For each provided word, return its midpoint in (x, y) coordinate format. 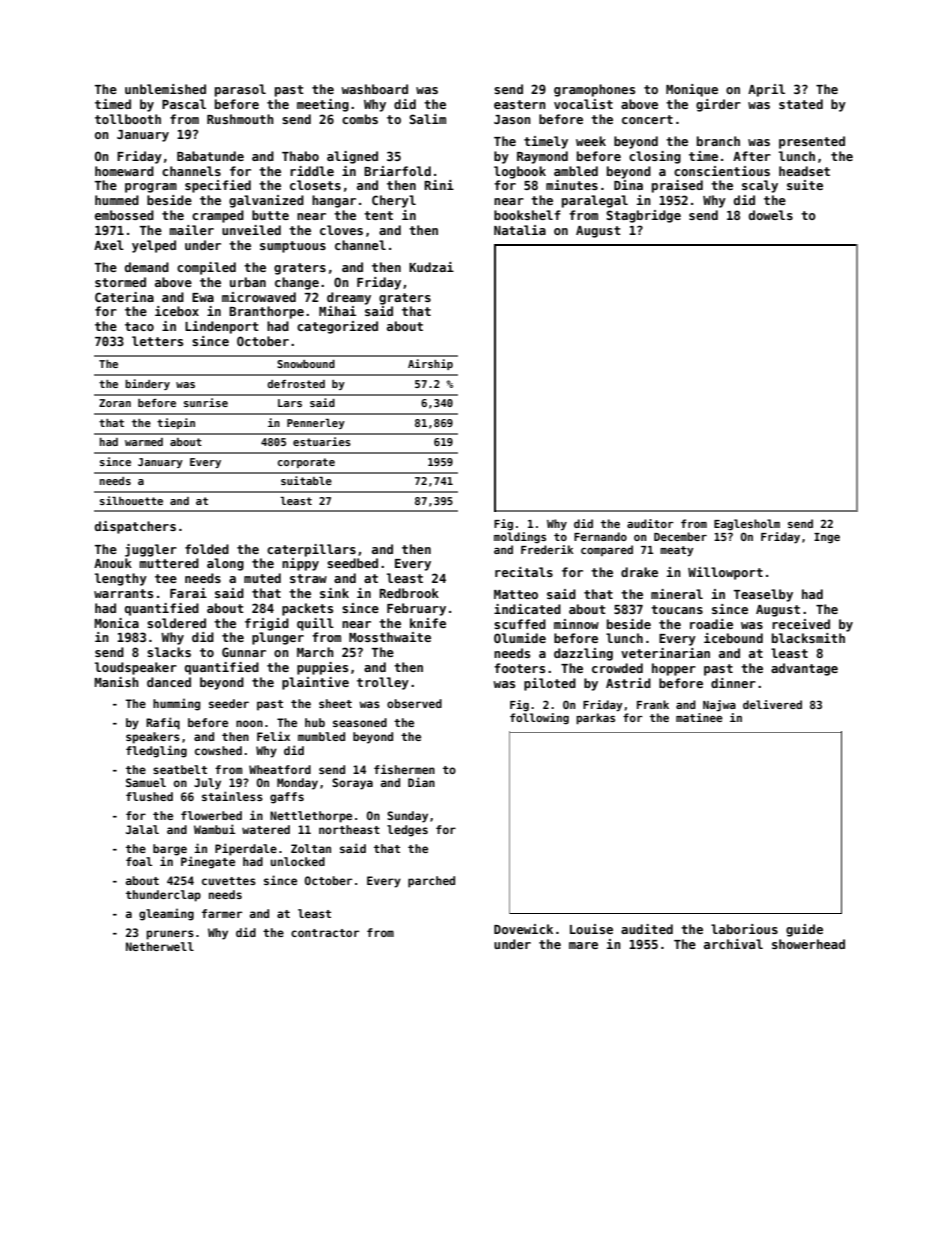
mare (583, 945)
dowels (771, 215)
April (766, 90)
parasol (240, 90)
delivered (772, 704)
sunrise (206, 402)
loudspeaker (136, 668)
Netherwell (160, 946)
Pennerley (316, 424)
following (539, 718)
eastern (520, 104)
